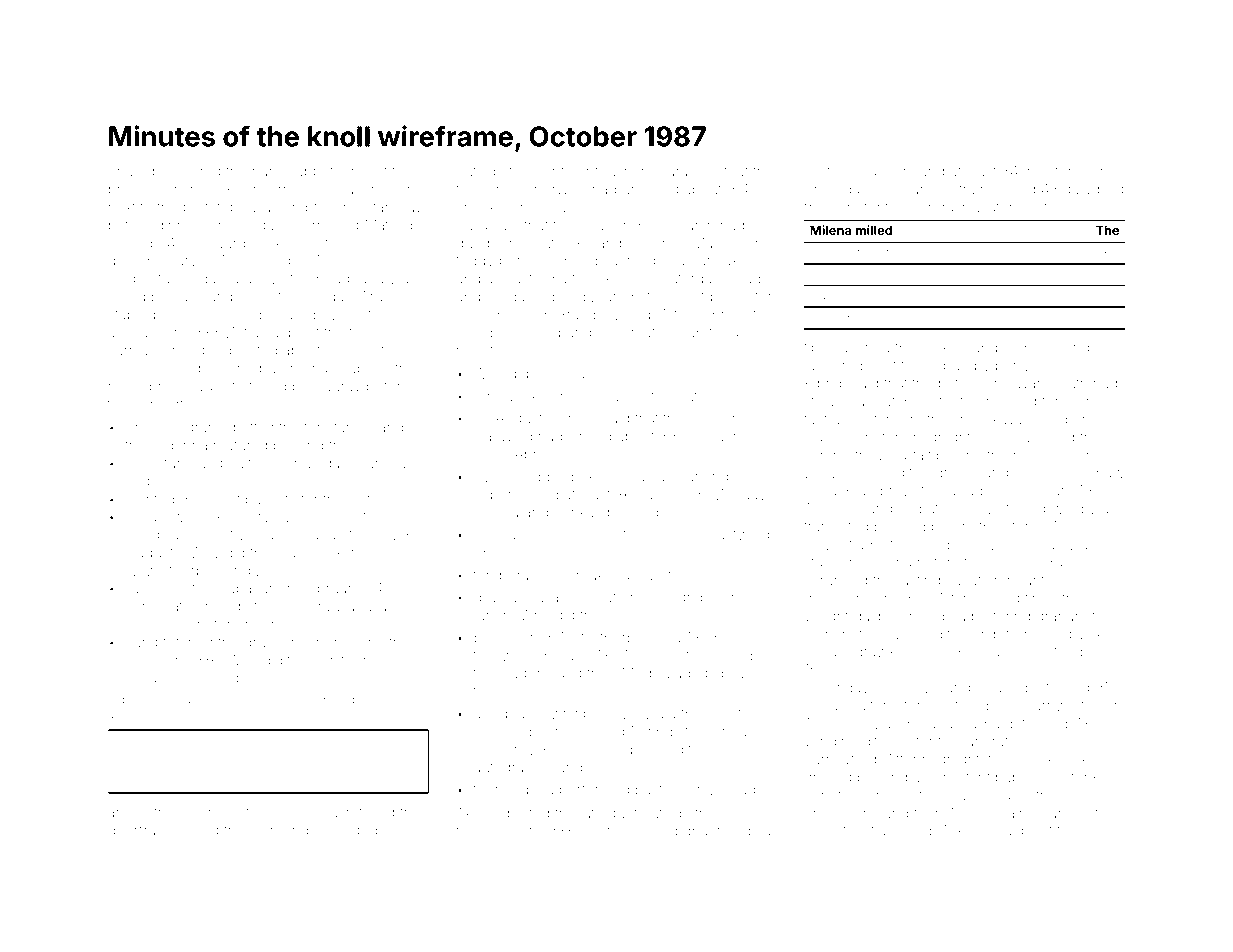 The height and width of the screenshot is (952, 1233). Describe the element at coordinates (811, 349) in the screenshot. I see `tip` at that location.
